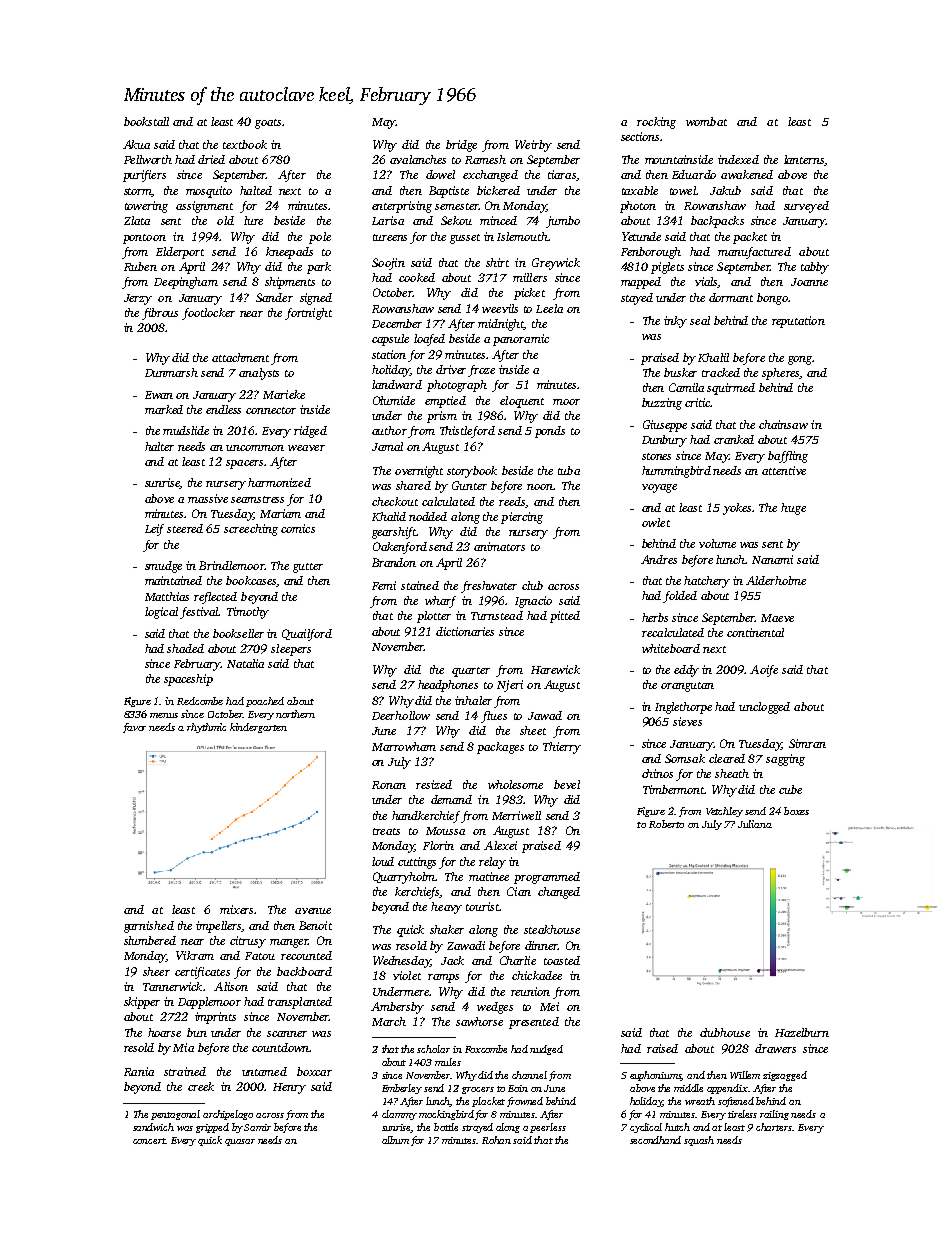 The width and height of the screenshot is (952, 1233). I want to click on shirt, so click(497, 262).
